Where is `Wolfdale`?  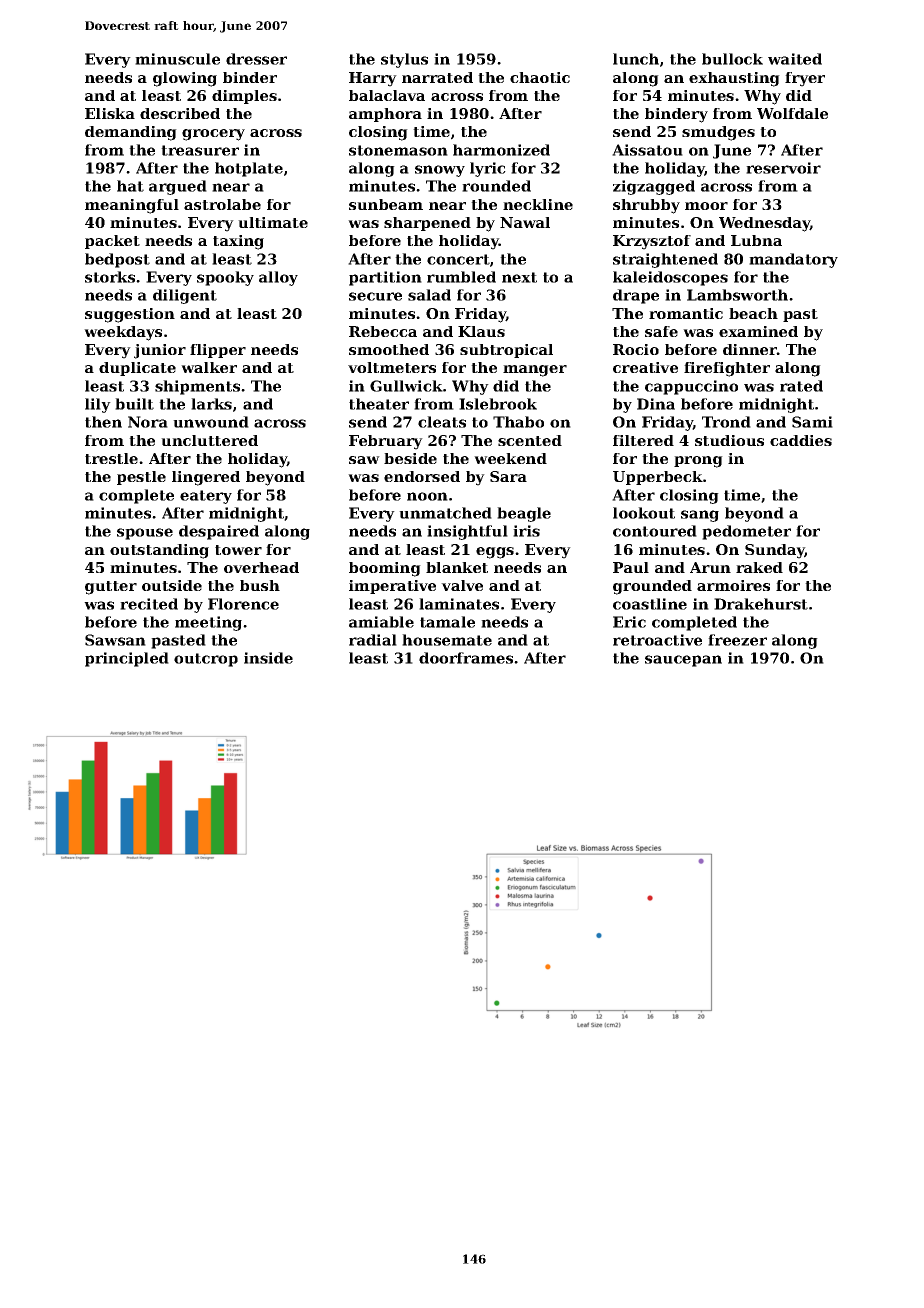 Wolfdale is located at coordinates (792, 113).
